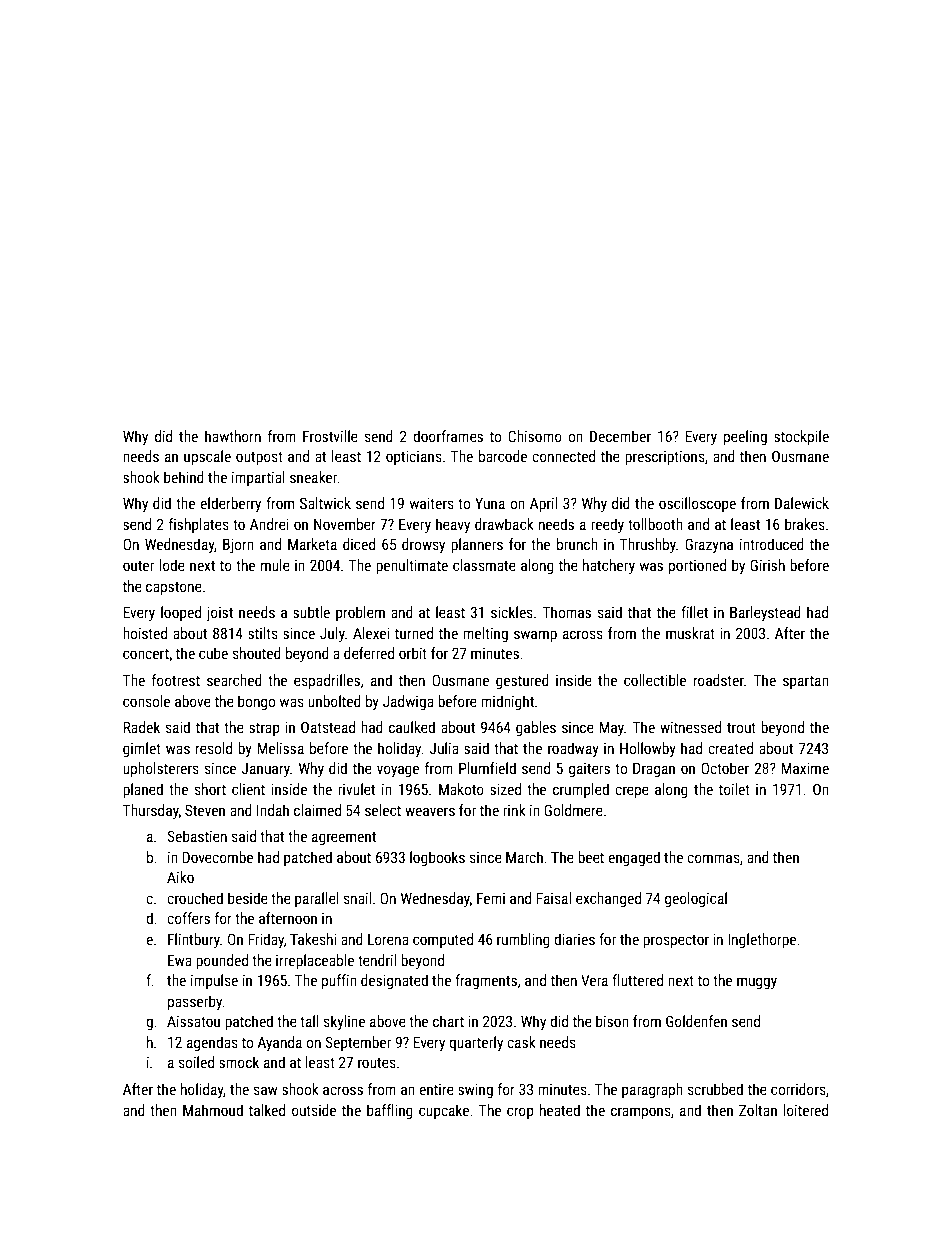  I want to click on Marketa, so click(312, 544).
